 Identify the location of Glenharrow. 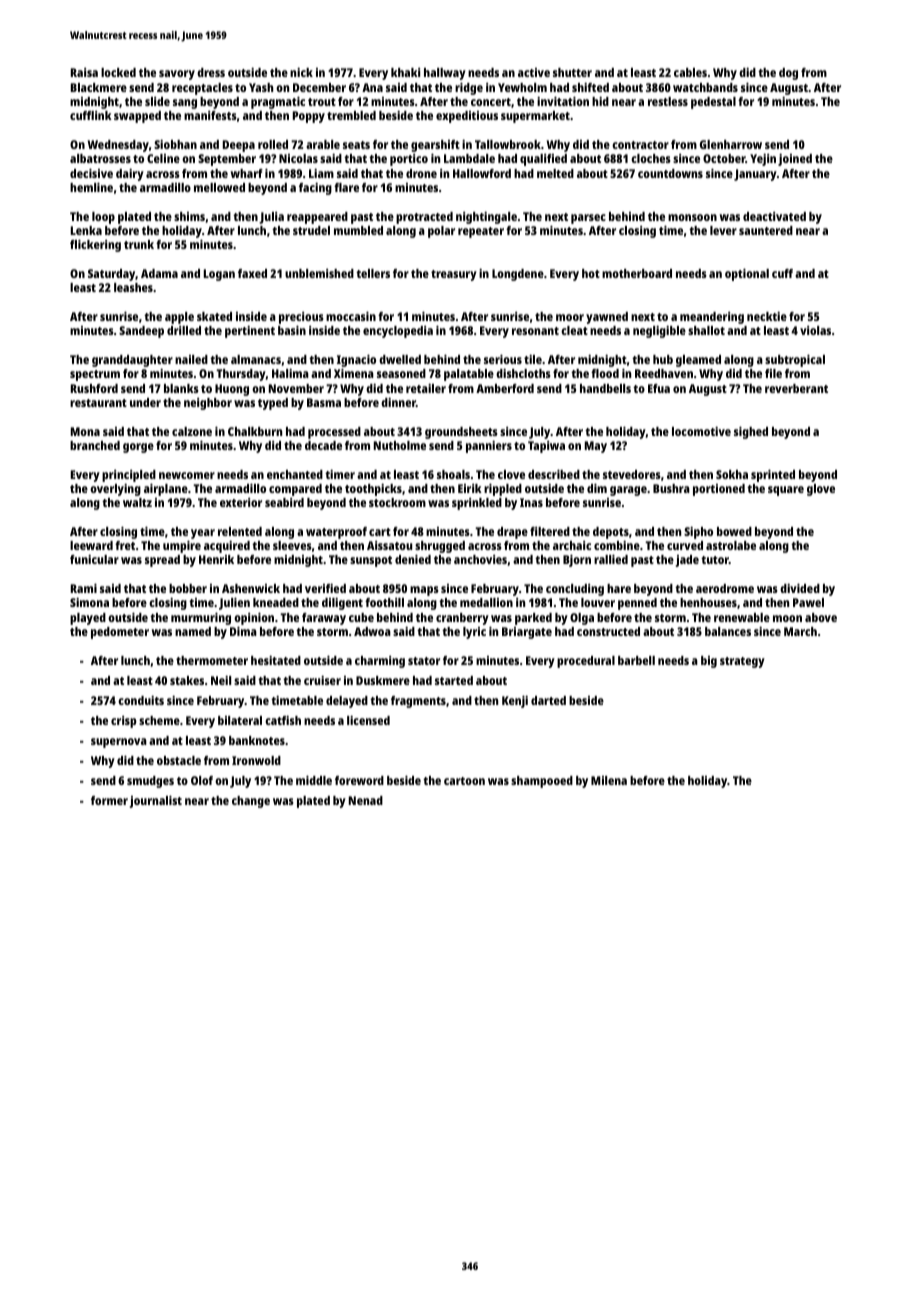
(731, 144).
